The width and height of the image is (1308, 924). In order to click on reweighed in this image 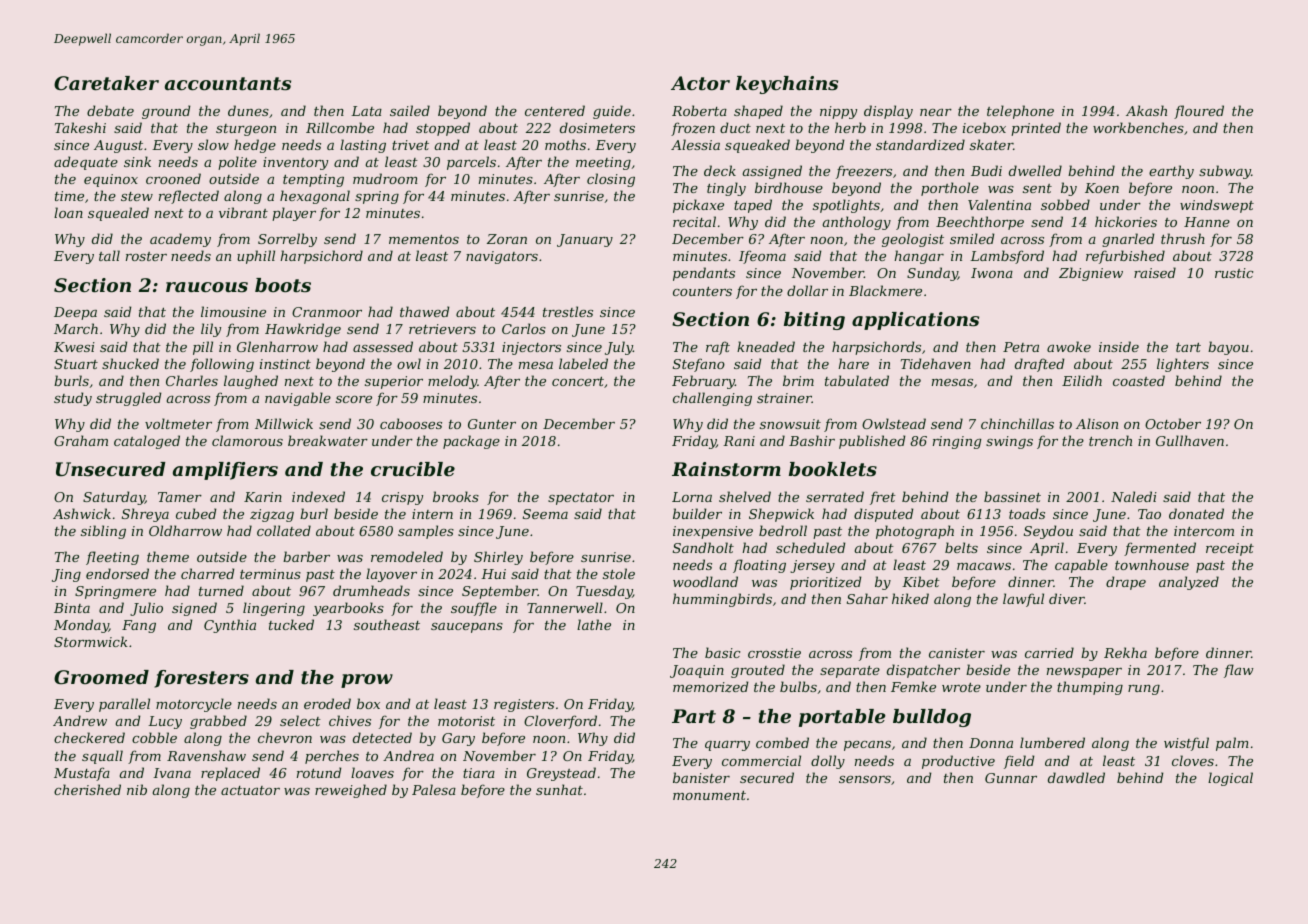, I will do `click(351, 791)`.
